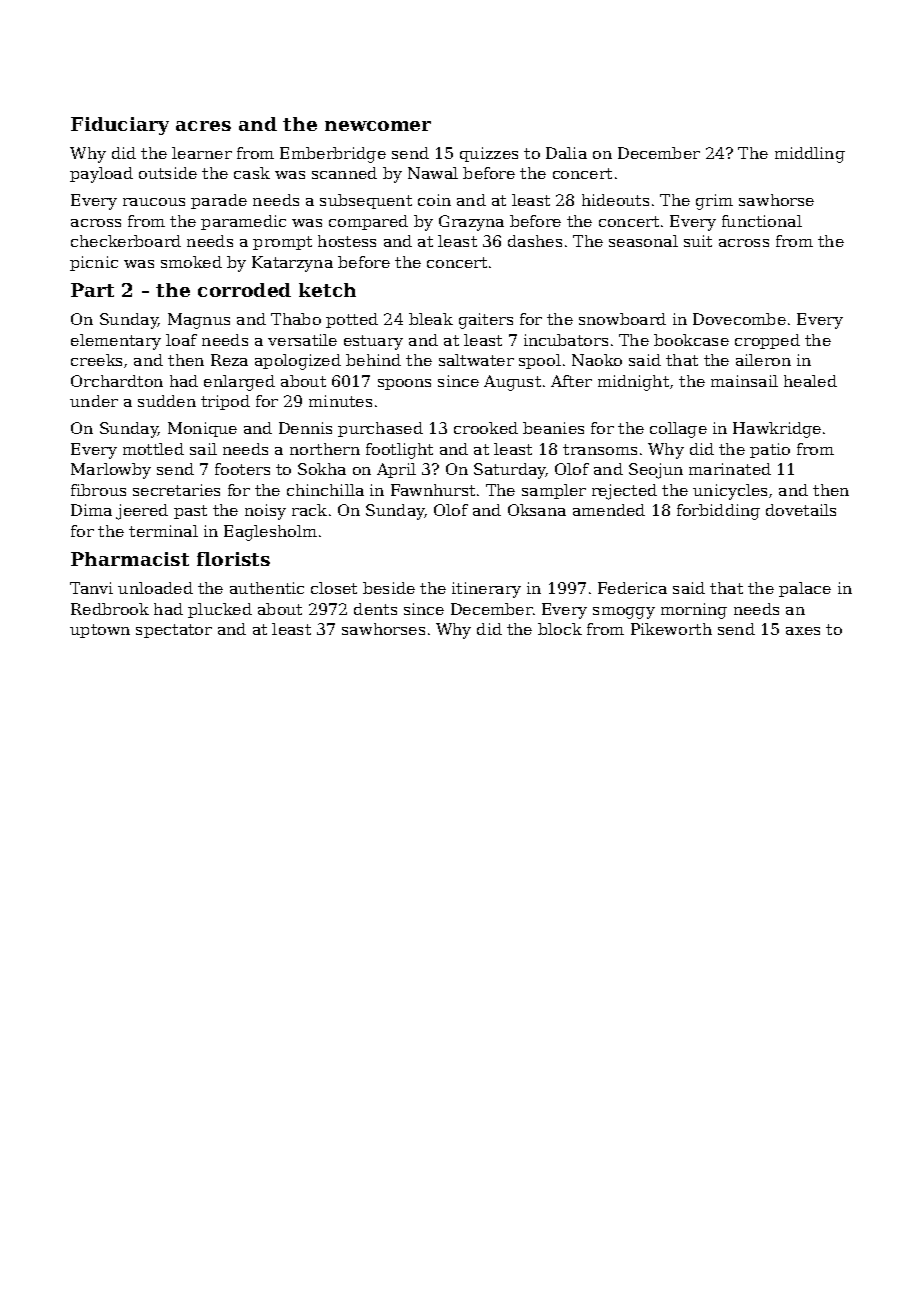  I want to click on acres, so click(203, 126).
